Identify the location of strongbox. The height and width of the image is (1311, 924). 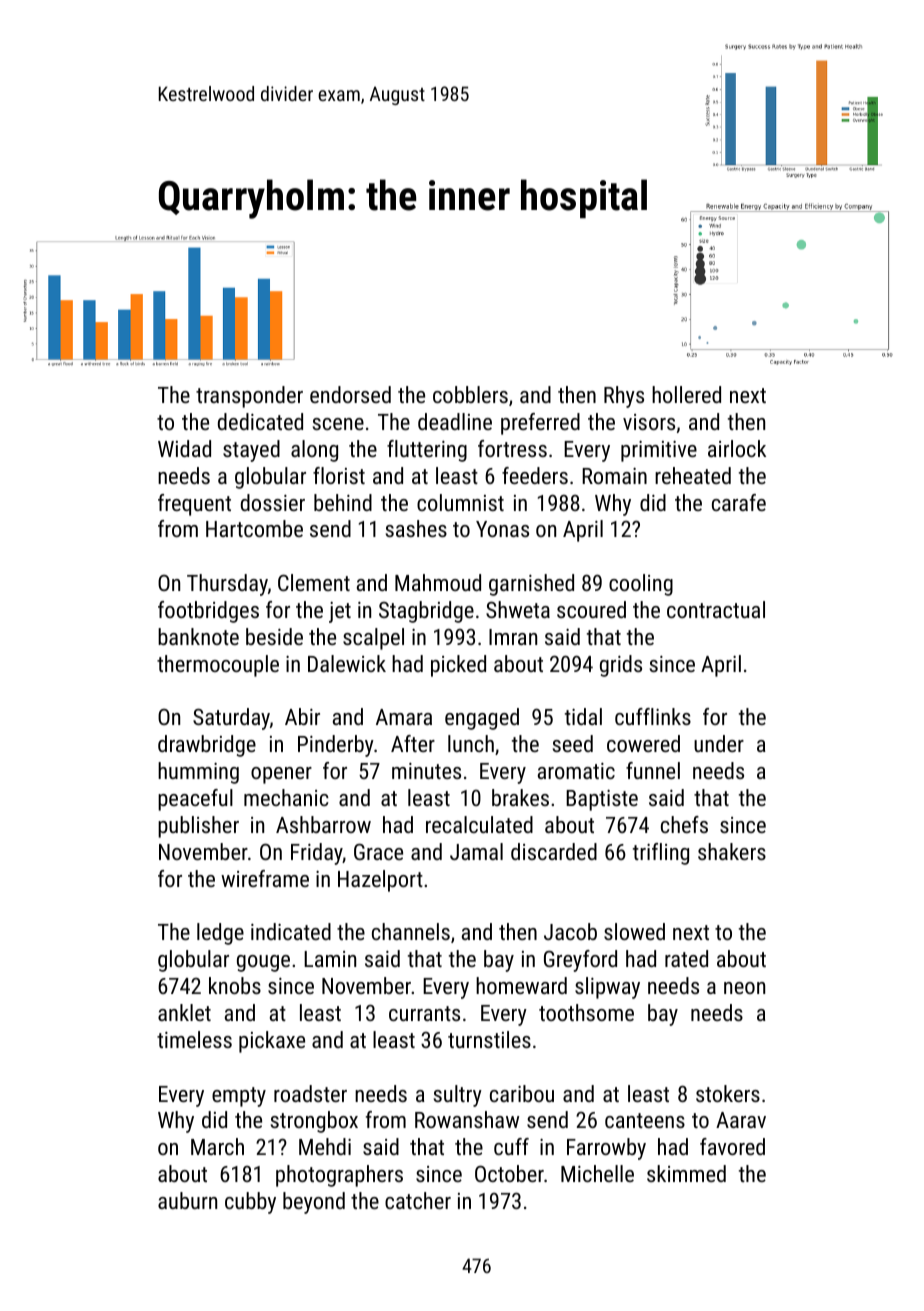
(314, 1122).
